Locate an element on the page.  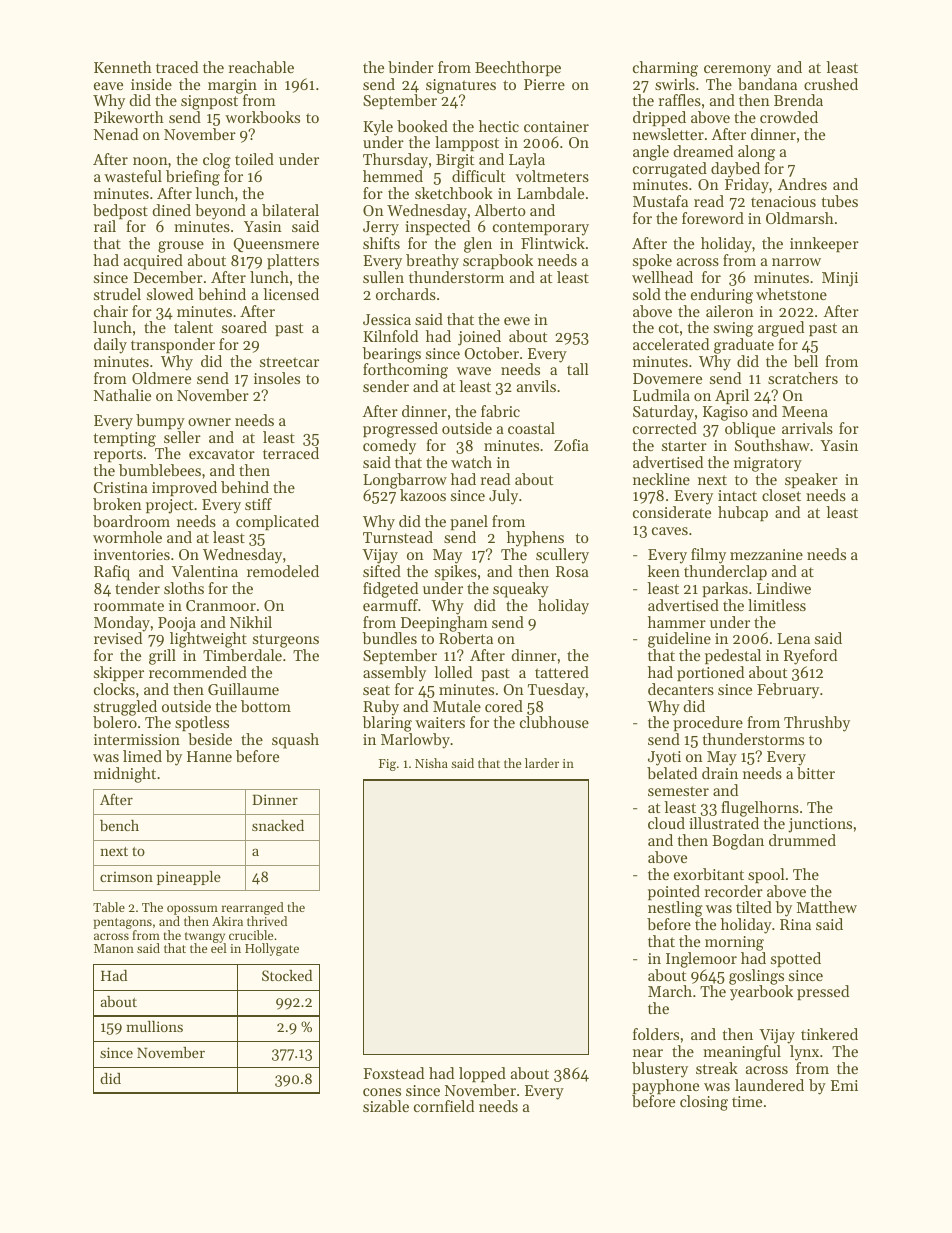
sizable is located at coordinates (386, 1106).
